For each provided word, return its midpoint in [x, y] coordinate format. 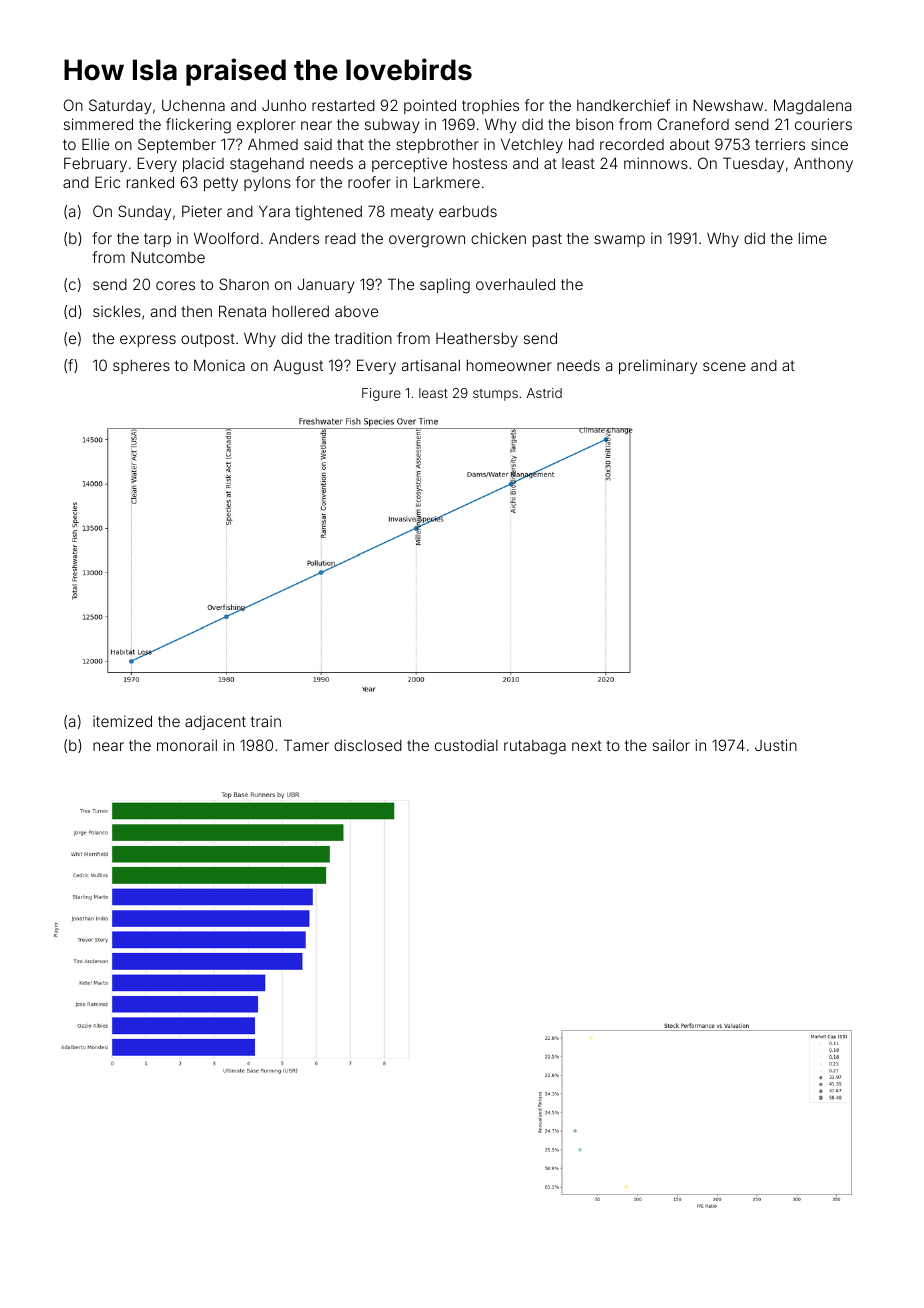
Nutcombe [168, 257]
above [356, 311]
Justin [776, 745]
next [587, 745]
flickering [198, 126]
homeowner [509, 365]
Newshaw [728, 105]
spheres [141, 367]
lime [813, 238]
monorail [187, 745]
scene [724, 366]
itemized [122, 721]
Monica [219, 365]
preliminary [658, 366]
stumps [495, 395]
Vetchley [532, 145]
